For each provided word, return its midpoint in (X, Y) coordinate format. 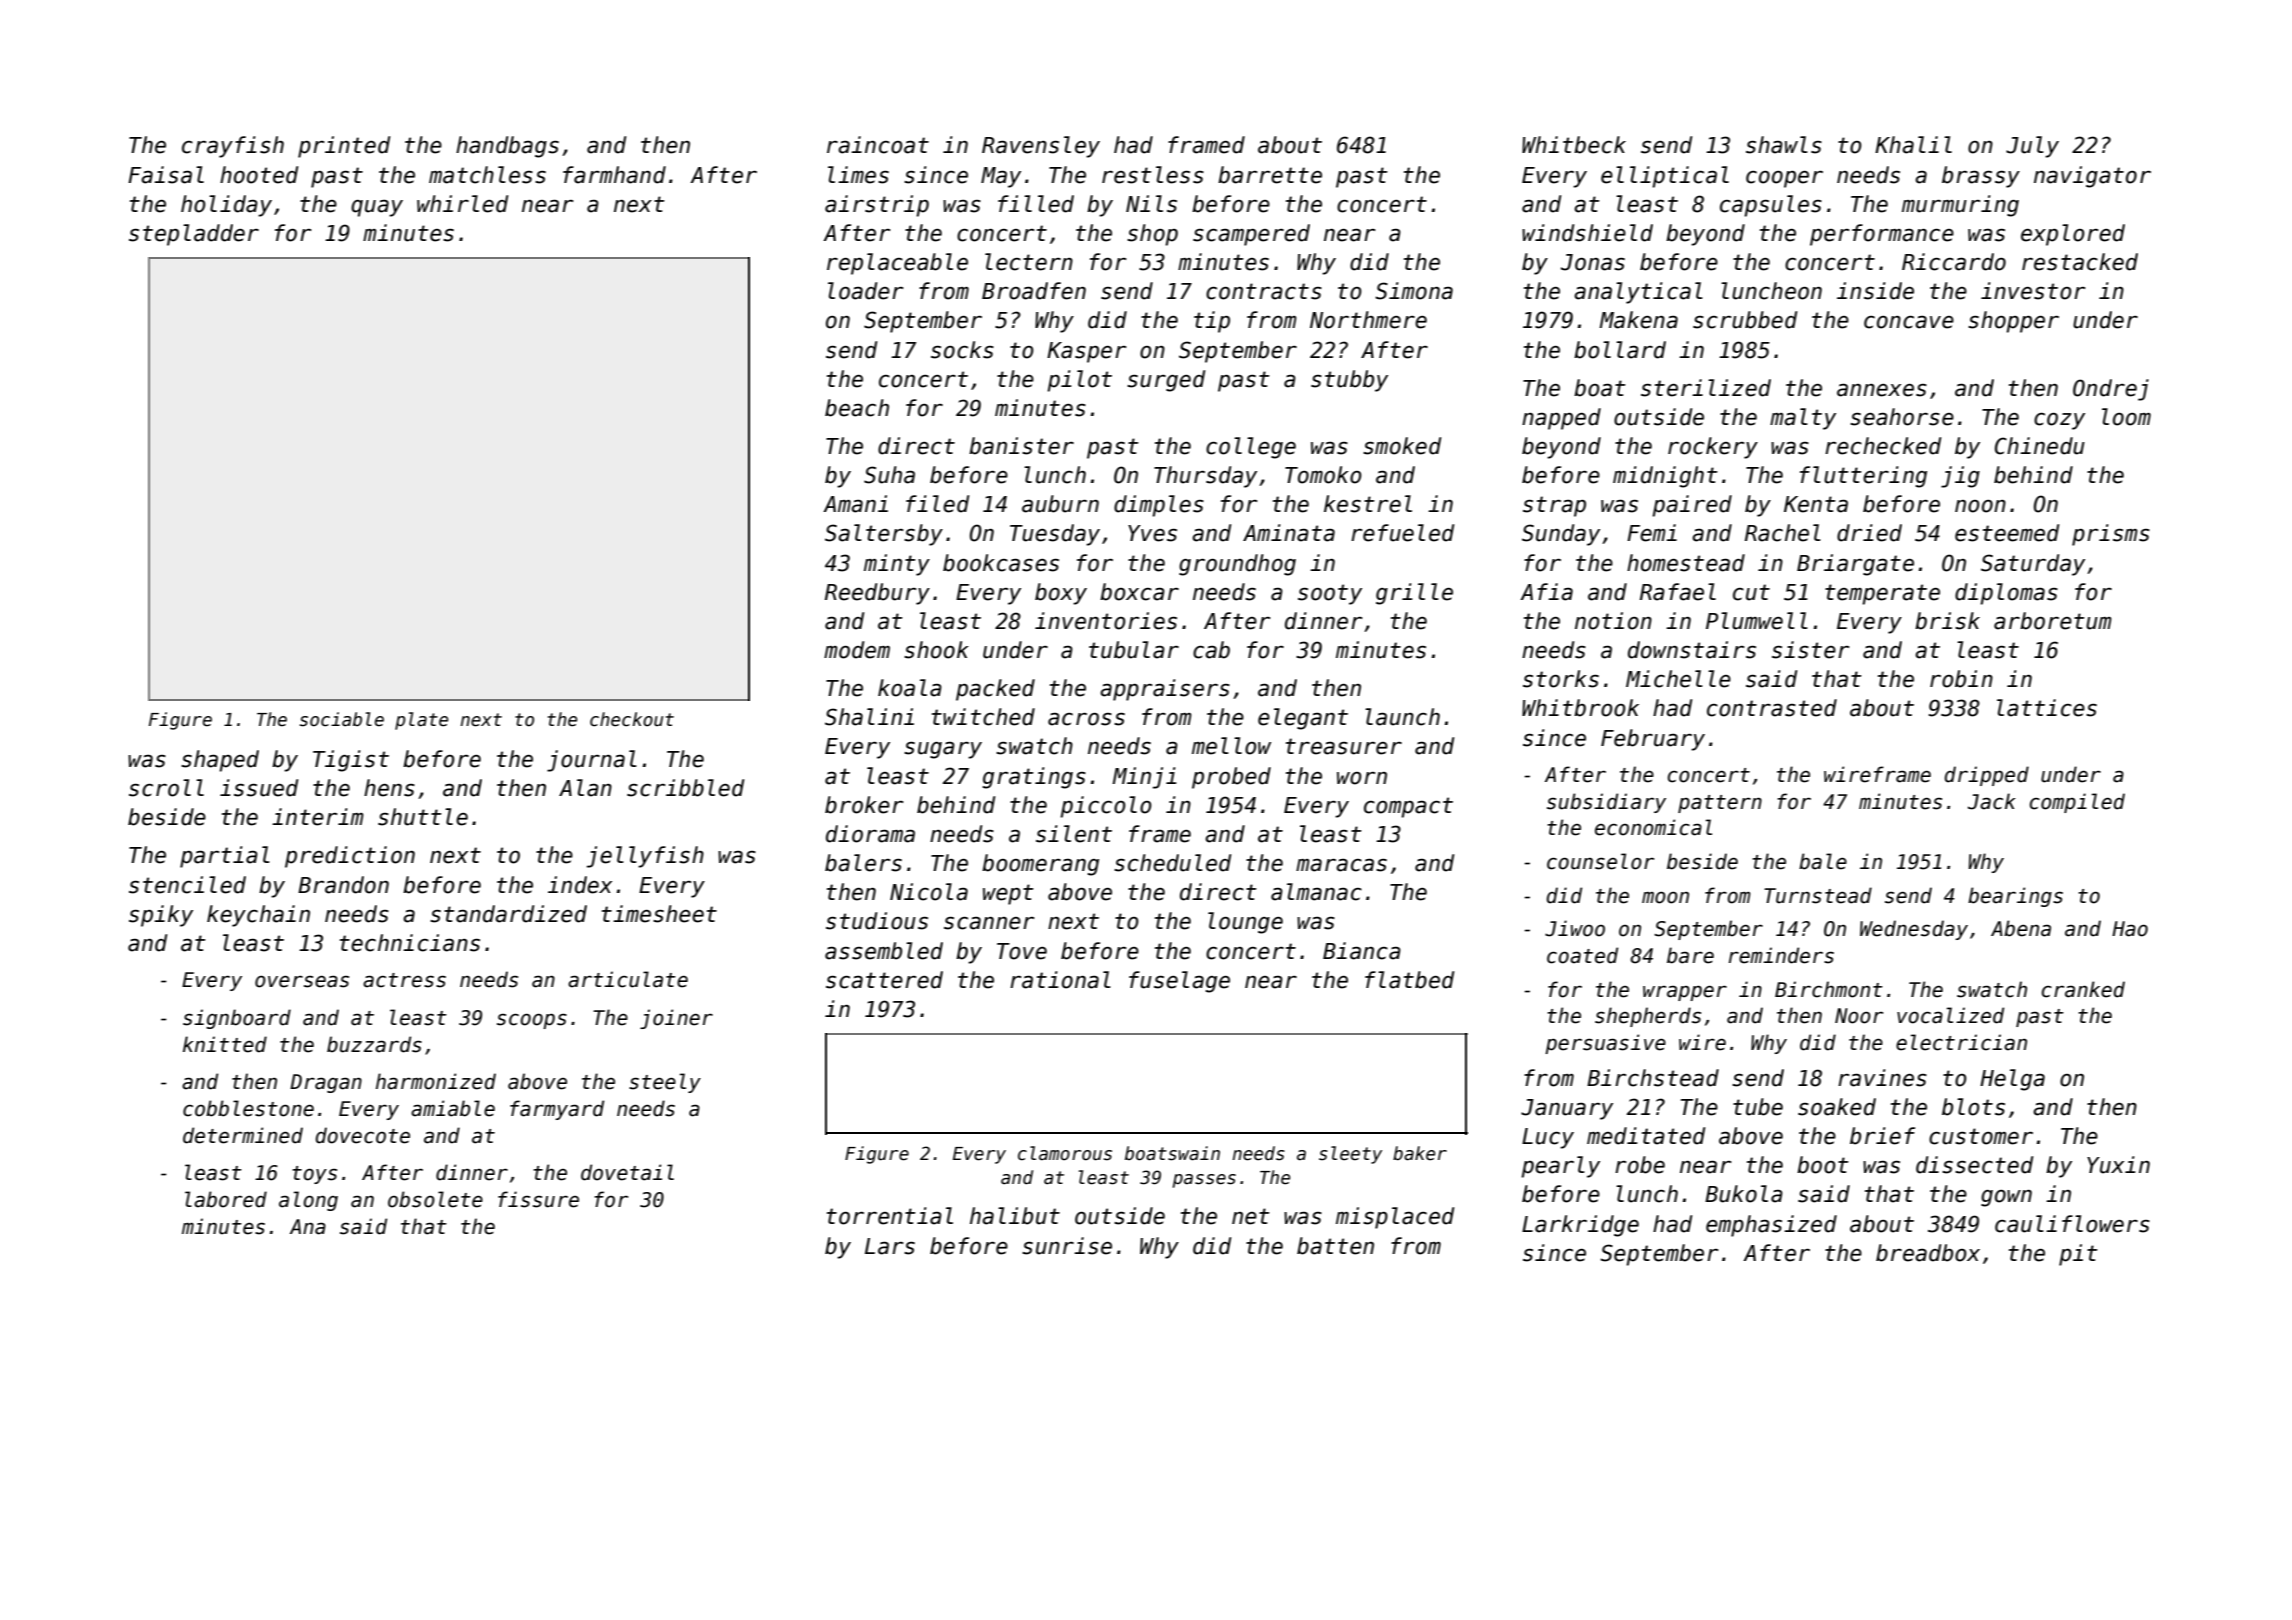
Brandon (343, 885)
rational (1060, 980)
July (2032, 147)
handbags (507, 147)
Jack (1992, 801)
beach (857, 408)
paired (1692, 506)
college (1251, 448)
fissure (538, 1199)
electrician (1961, 1042)
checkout (632, 719)
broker (864, 805)
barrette (1270, 175)
